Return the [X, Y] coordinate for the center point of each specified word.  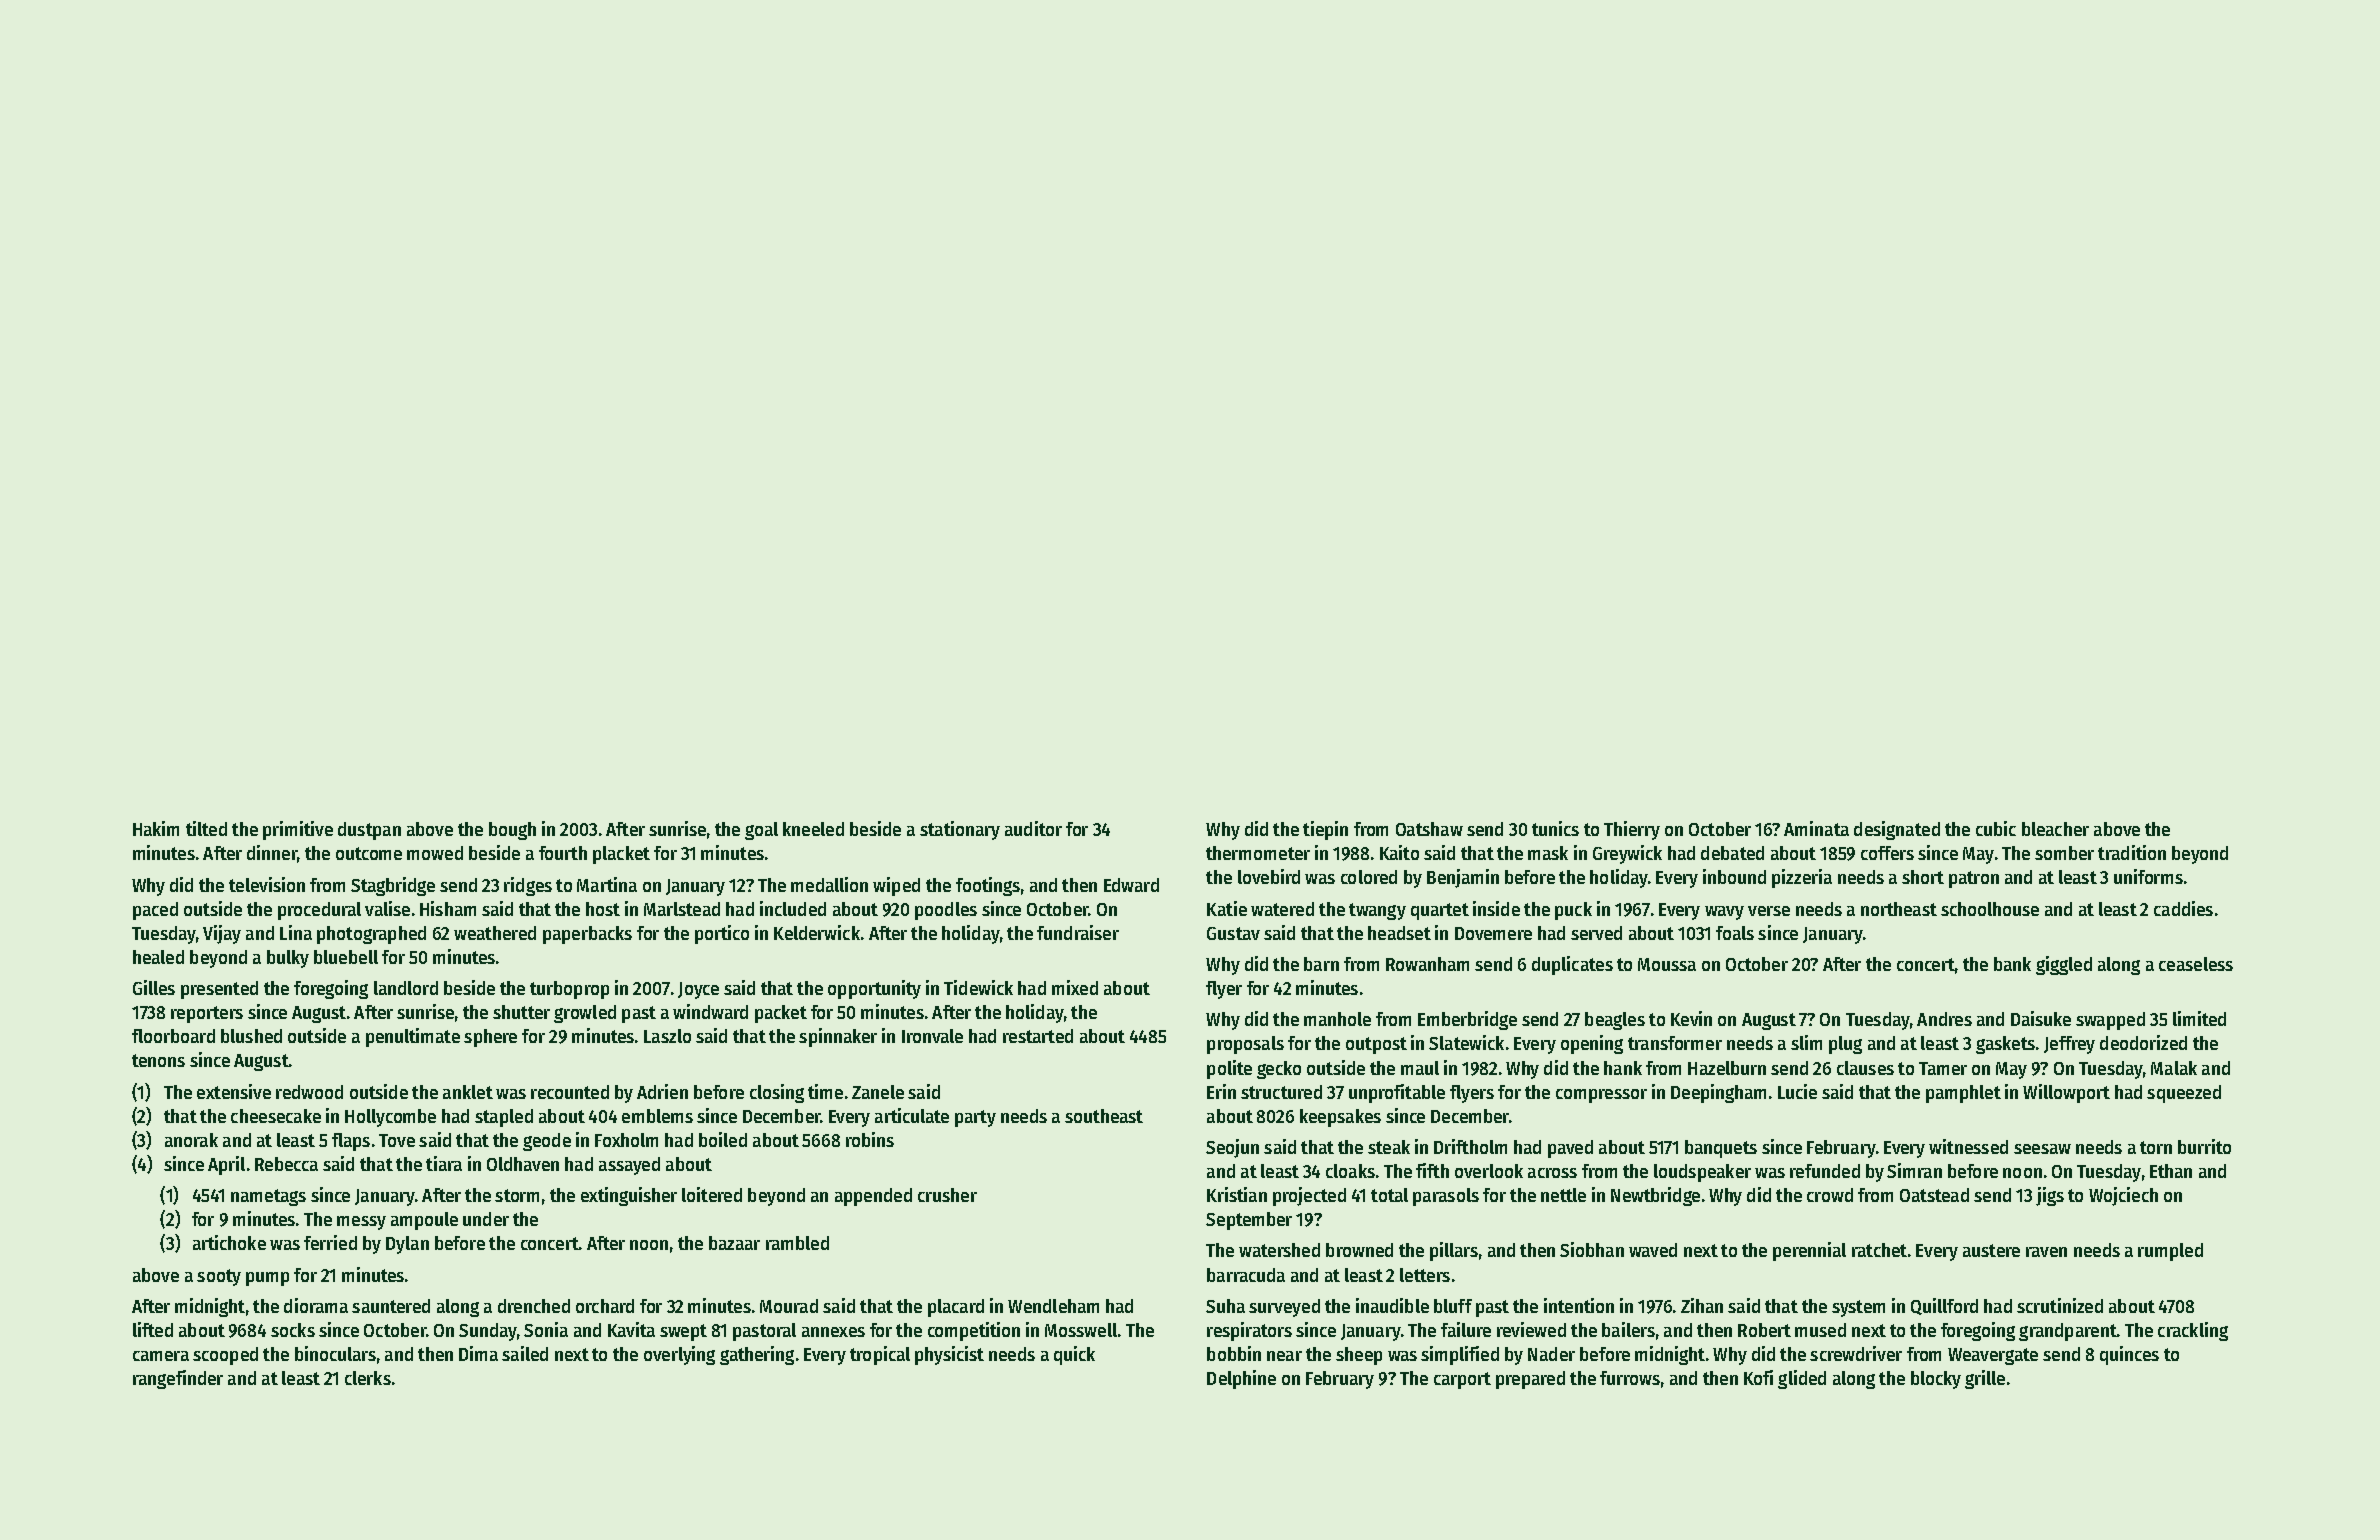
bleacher [2055, 829]
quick [1074, 1355]
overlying [679, 1355]
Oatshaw [1429, 829]
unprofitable [1397, 1093]
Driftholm [1470, 1146]
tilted [206, 828]
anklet [468, 1092]
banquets [1721, 1149]
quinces [2129, 1355]
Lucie [1797, 1091]
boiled [723, 1139]
